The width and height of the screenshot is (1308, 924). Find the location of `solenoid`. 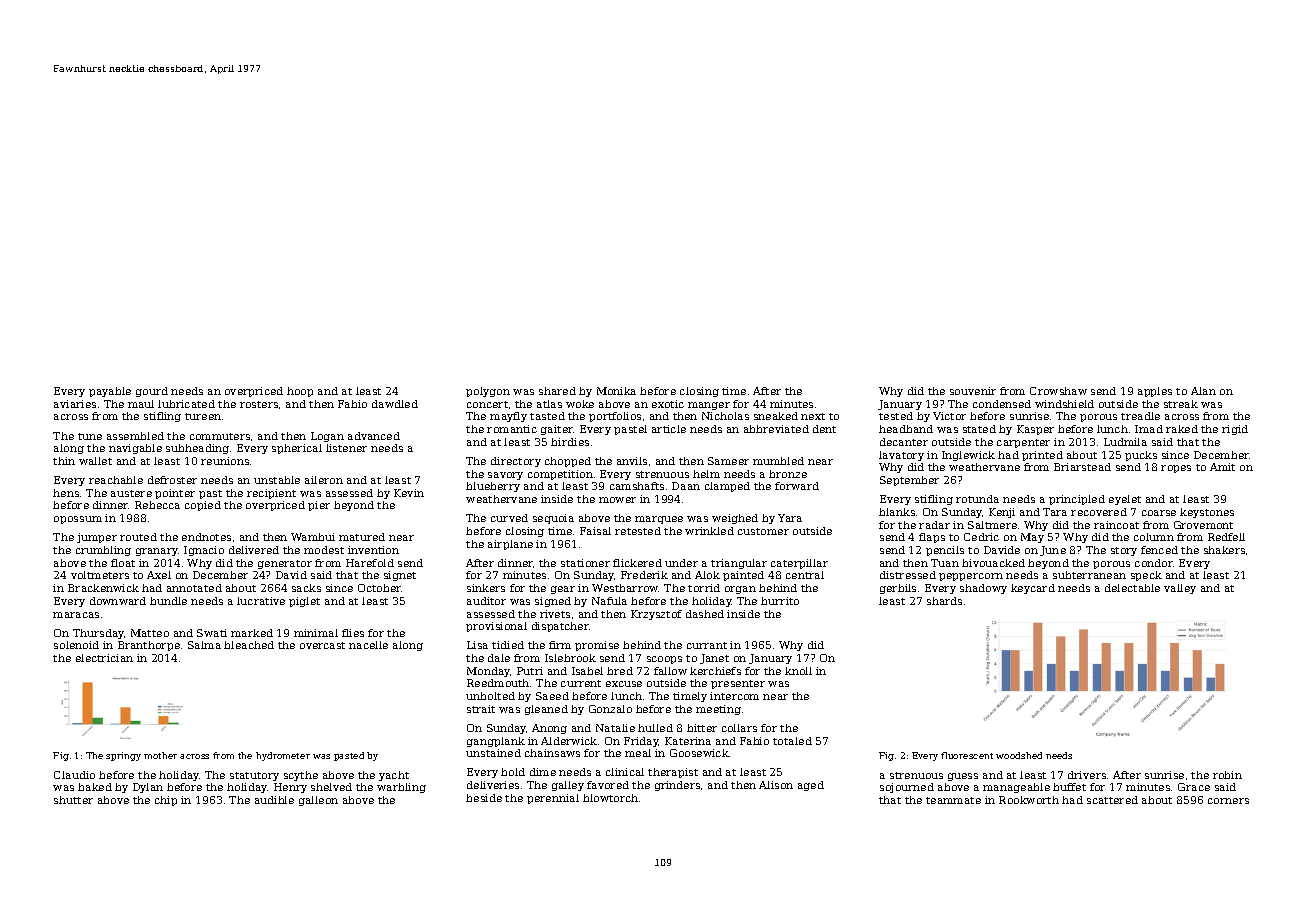

solenoid is located at coordinates (76, 645).
